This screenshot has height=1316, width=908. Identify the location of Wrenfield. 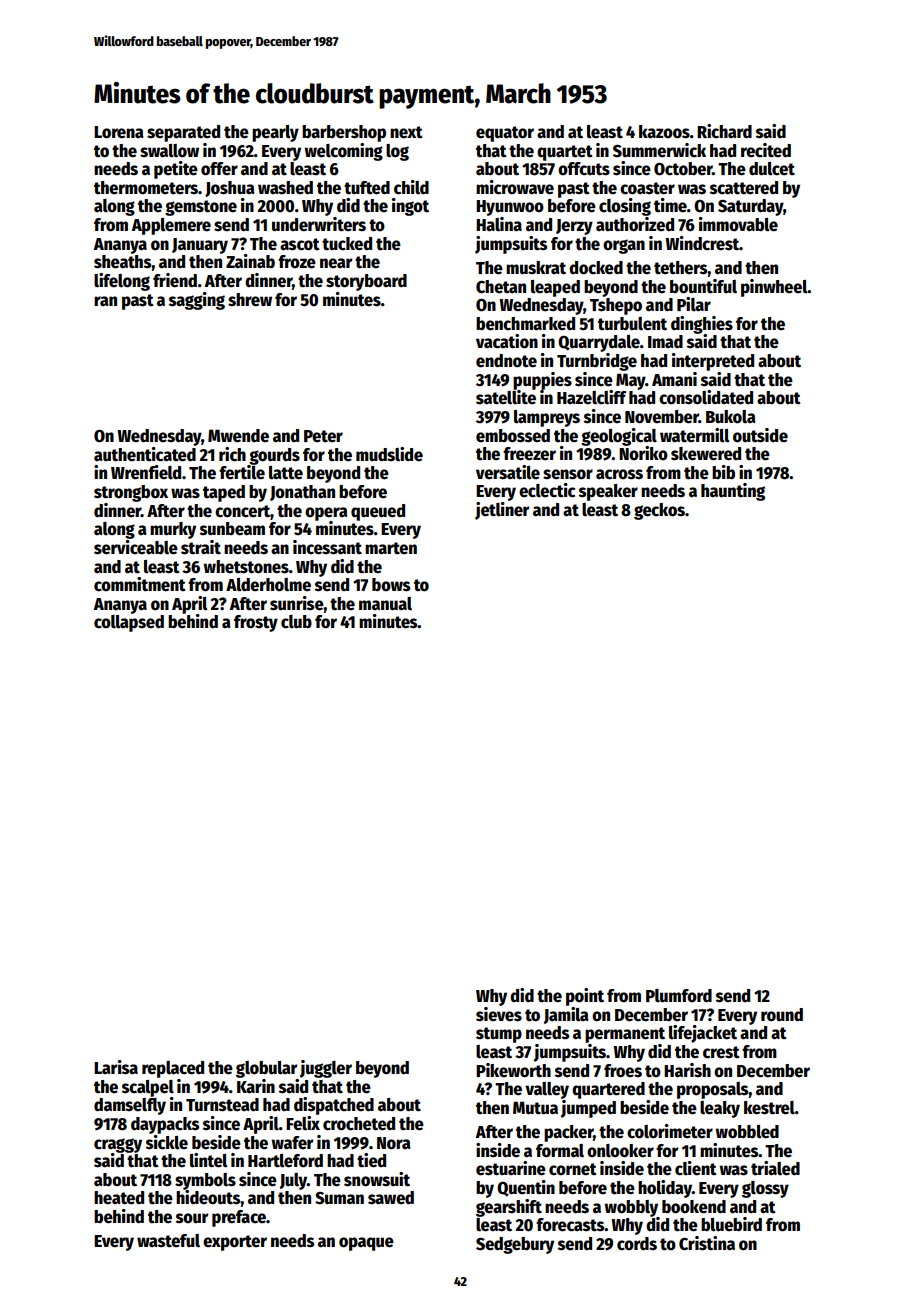
(146, 472).
